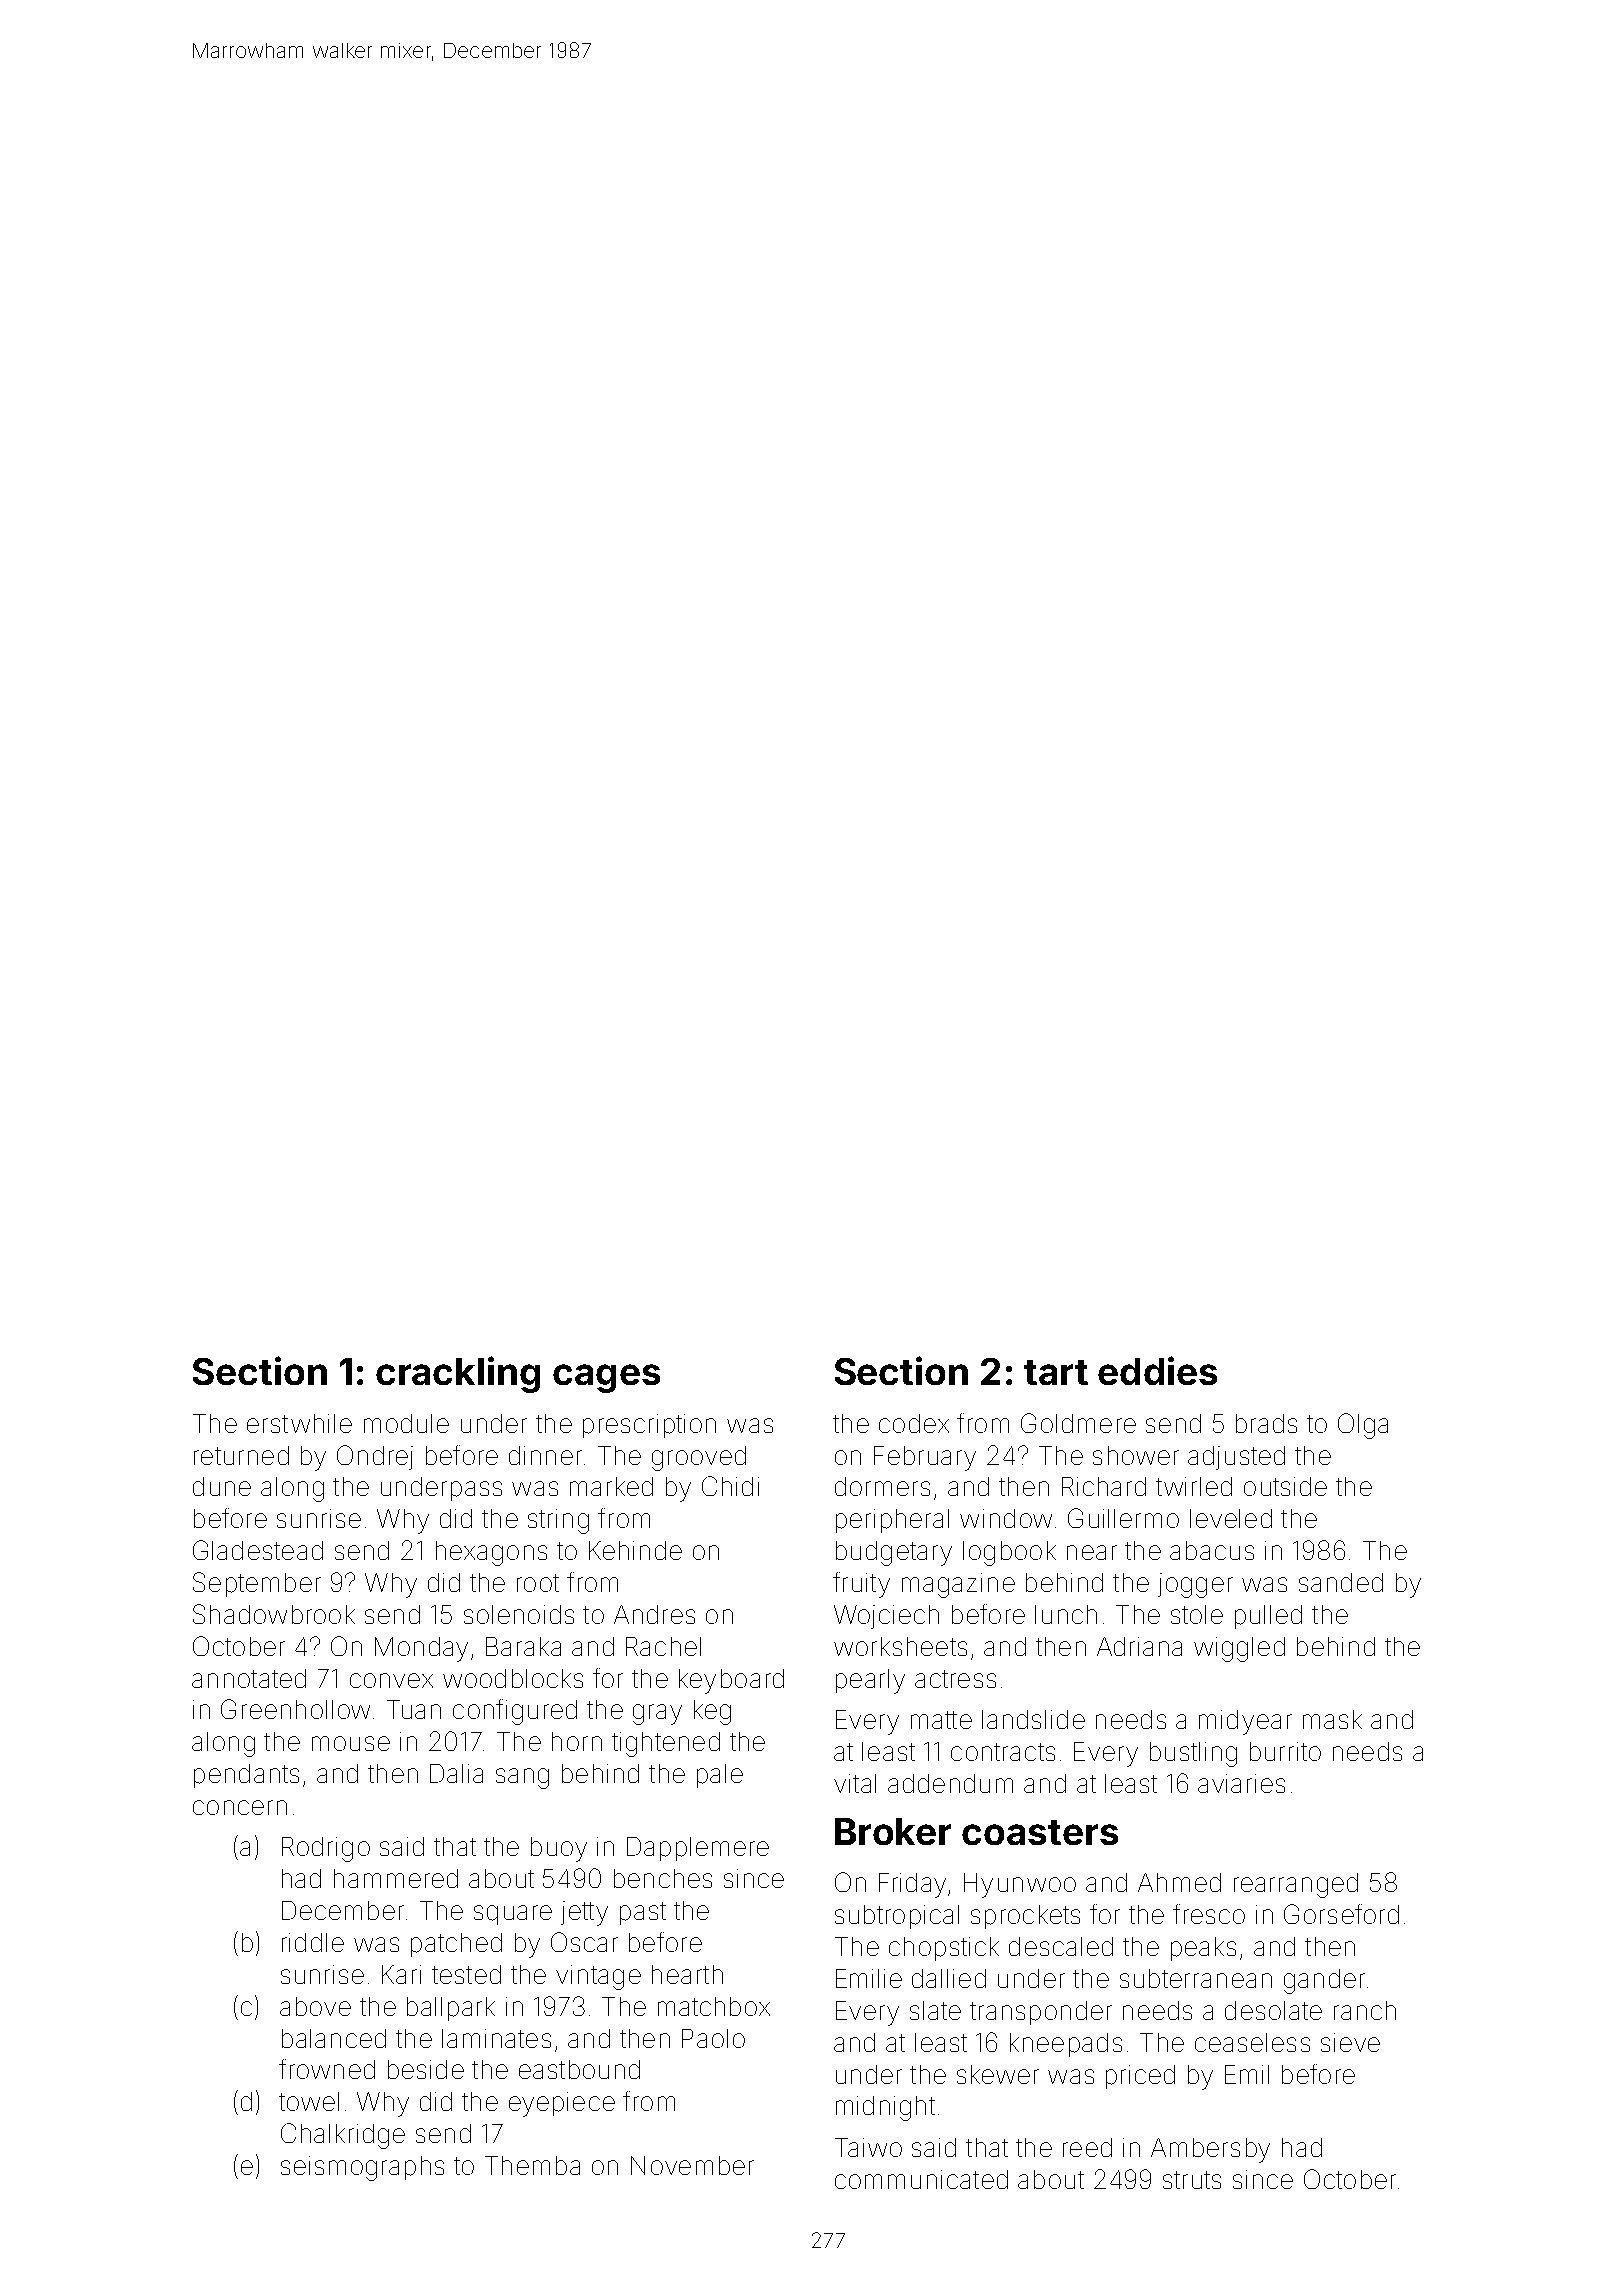  Describe the element at coordinates (1350, 2042) in the document. I see `sieve` at that location.
